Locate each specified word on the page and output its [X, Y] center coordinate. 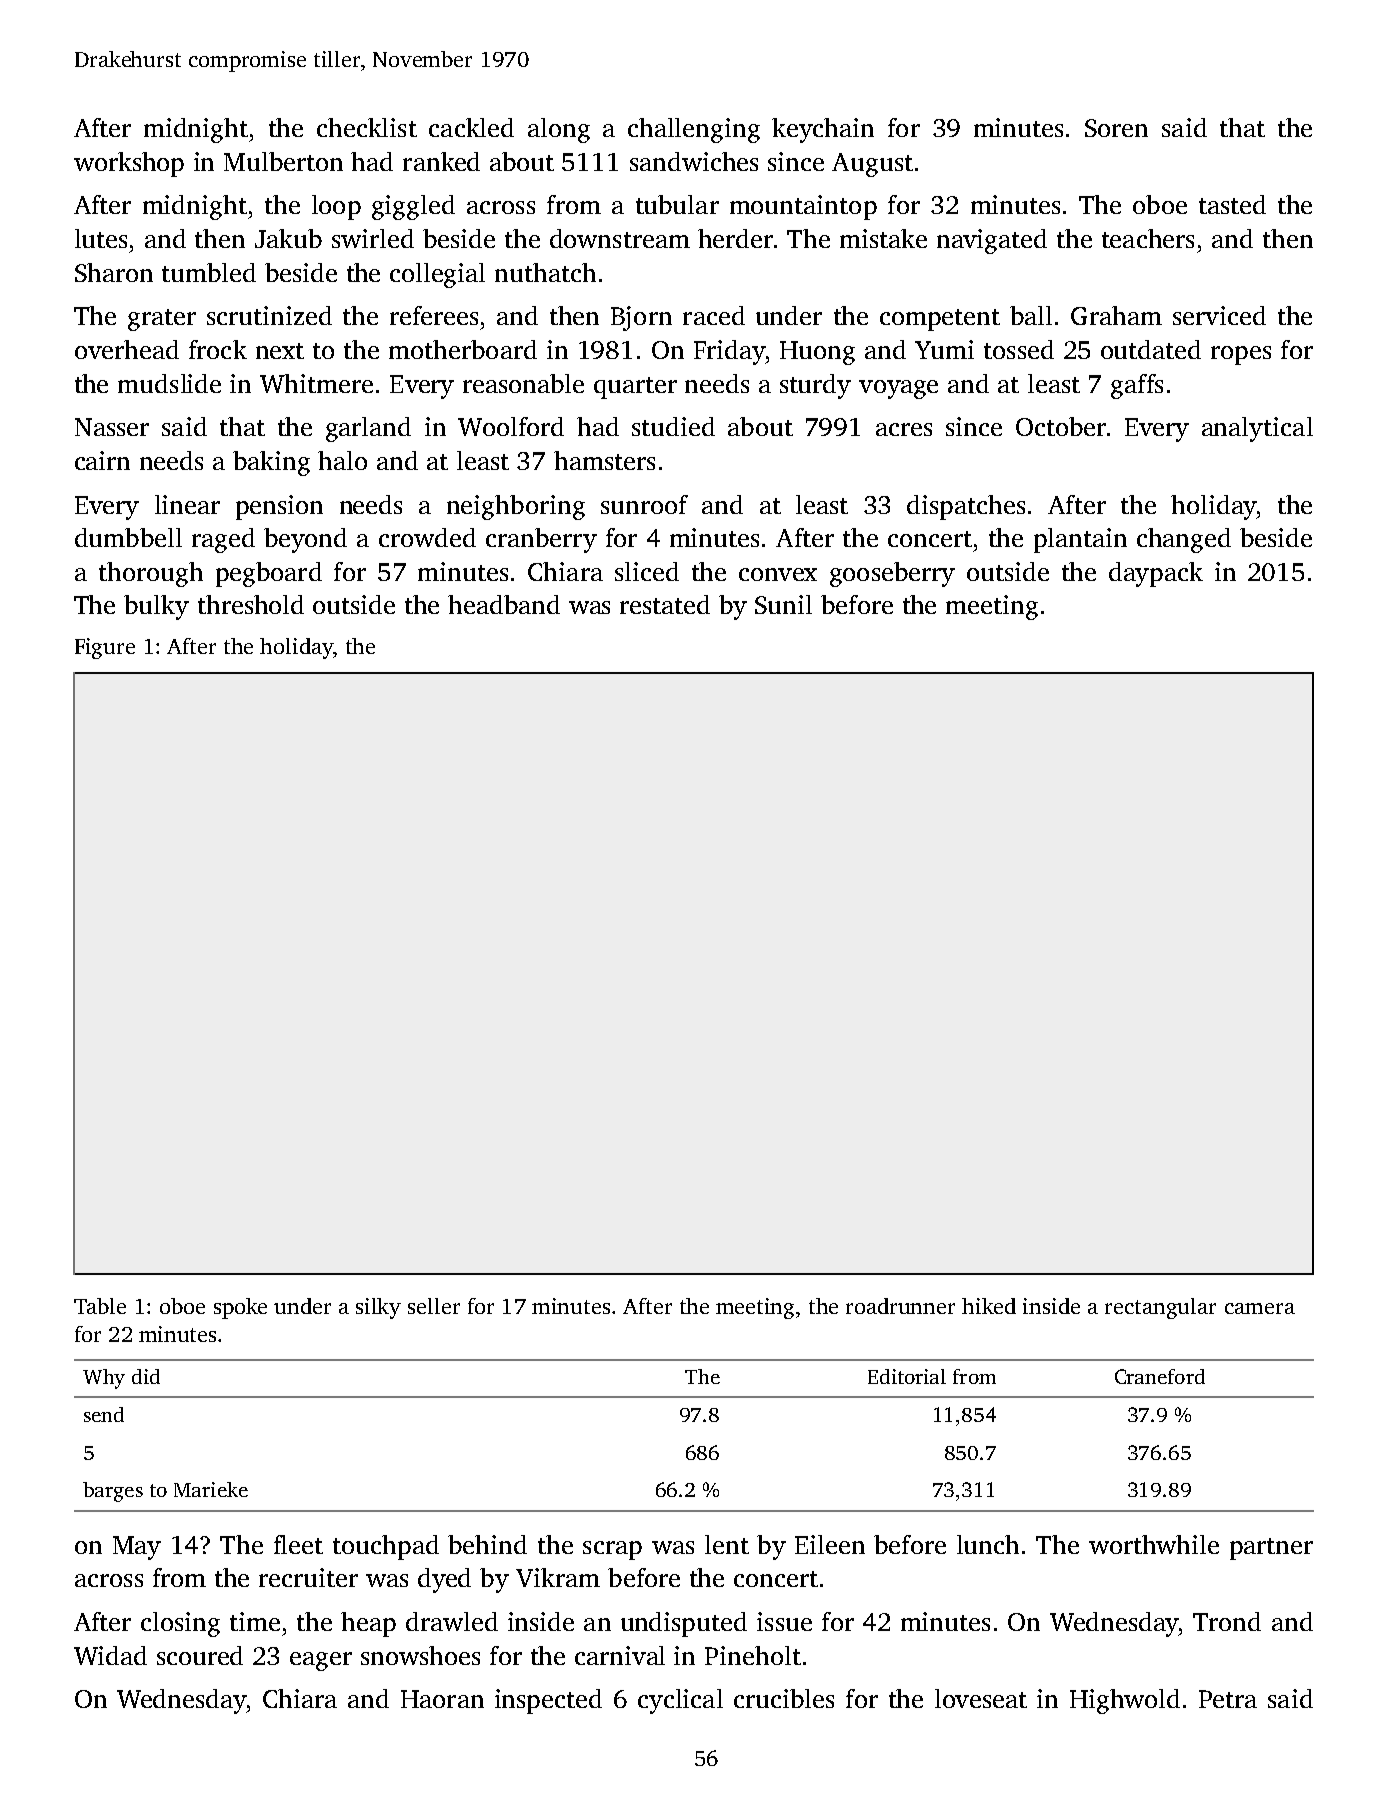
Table [100, 1306]
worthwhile [1154, 1544]
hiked [989, 1306]
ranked [441, 161]
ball [1031, 315]
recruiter [308, 1577]
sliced [647, 571]
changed [1184, 540]
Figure [105, 648]
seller [434, 1306]
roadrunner [900, 1306]
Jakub [288, 238]
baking [271, 463]
